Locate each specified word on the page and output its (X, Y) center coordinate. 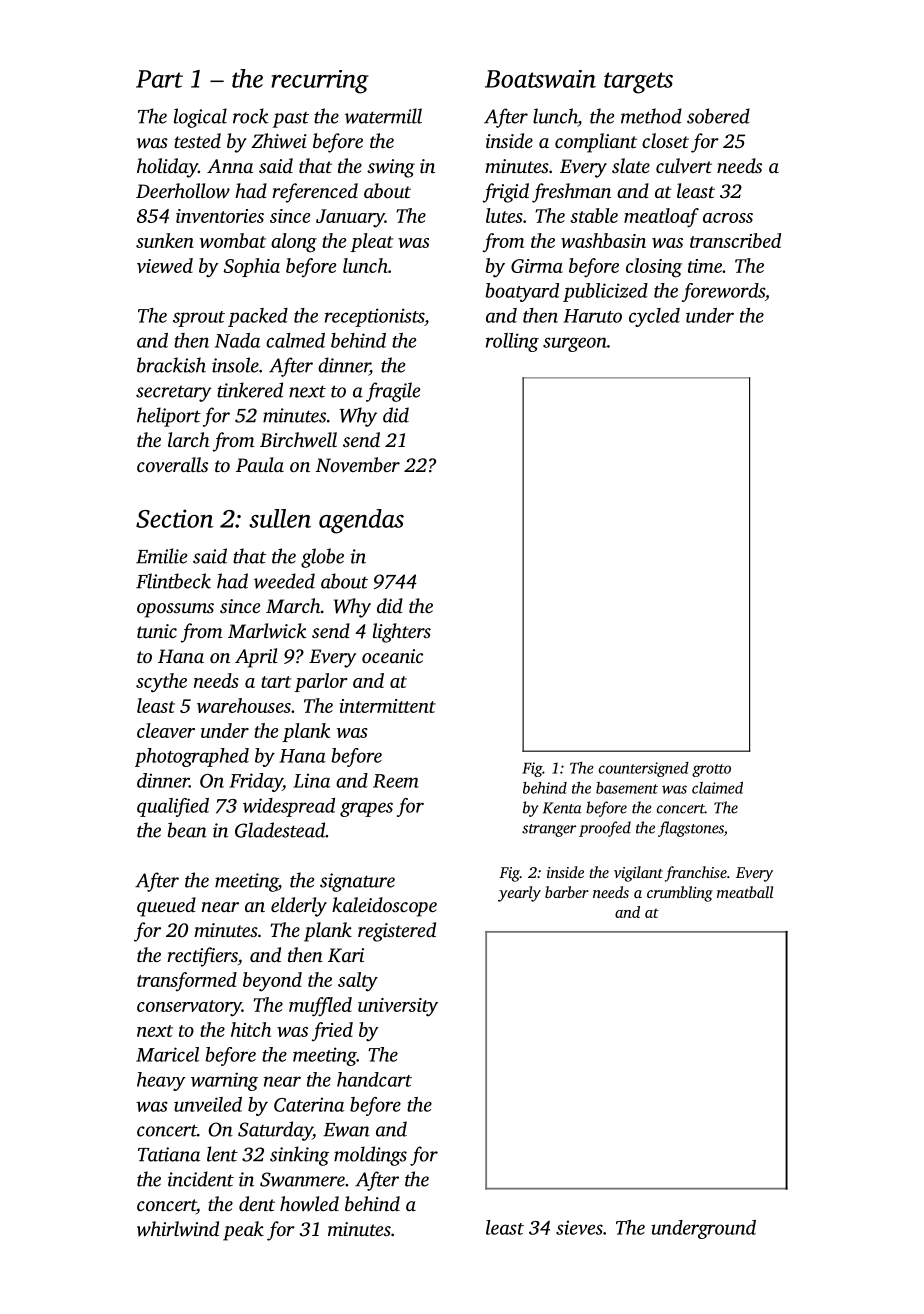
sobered (718, 116)
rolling (512, 342)
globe (322, 558)
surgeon (575, 344)
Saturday (275, 1131)
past (290, 120)
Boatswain (540, 79)
